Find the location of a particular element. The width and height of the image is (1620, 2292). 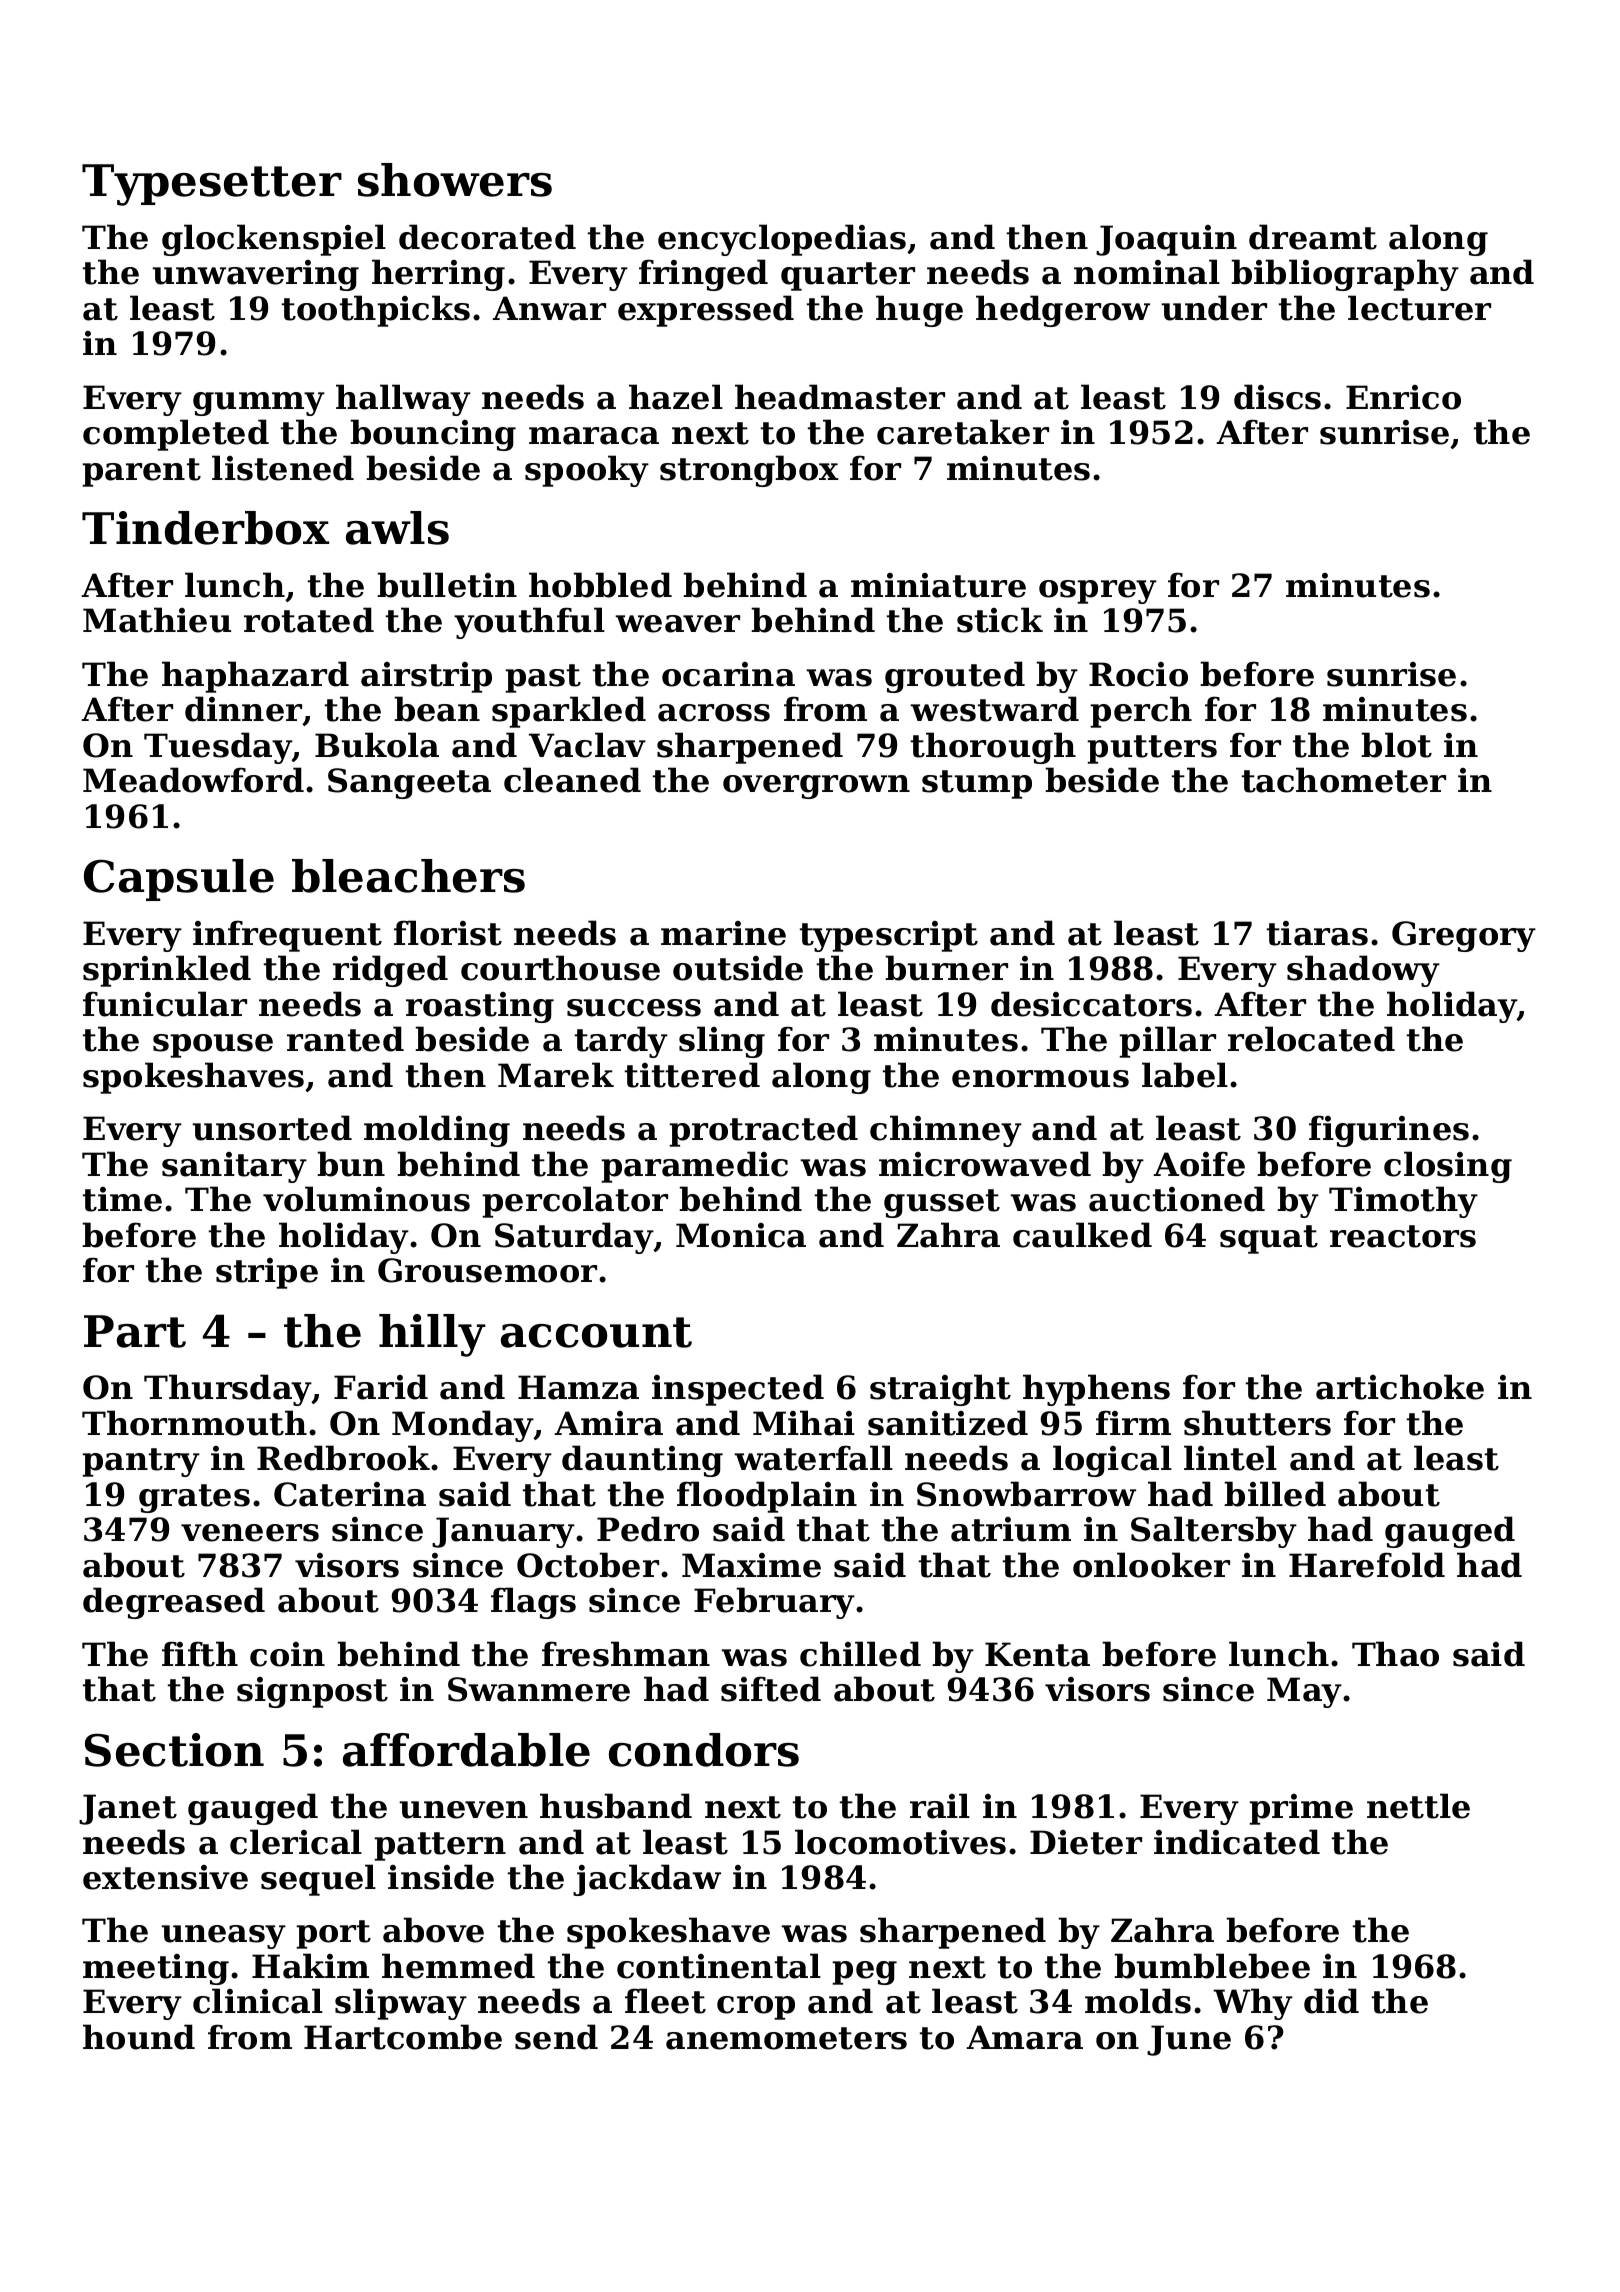

pantry is located at coordinates (141, 1462).
